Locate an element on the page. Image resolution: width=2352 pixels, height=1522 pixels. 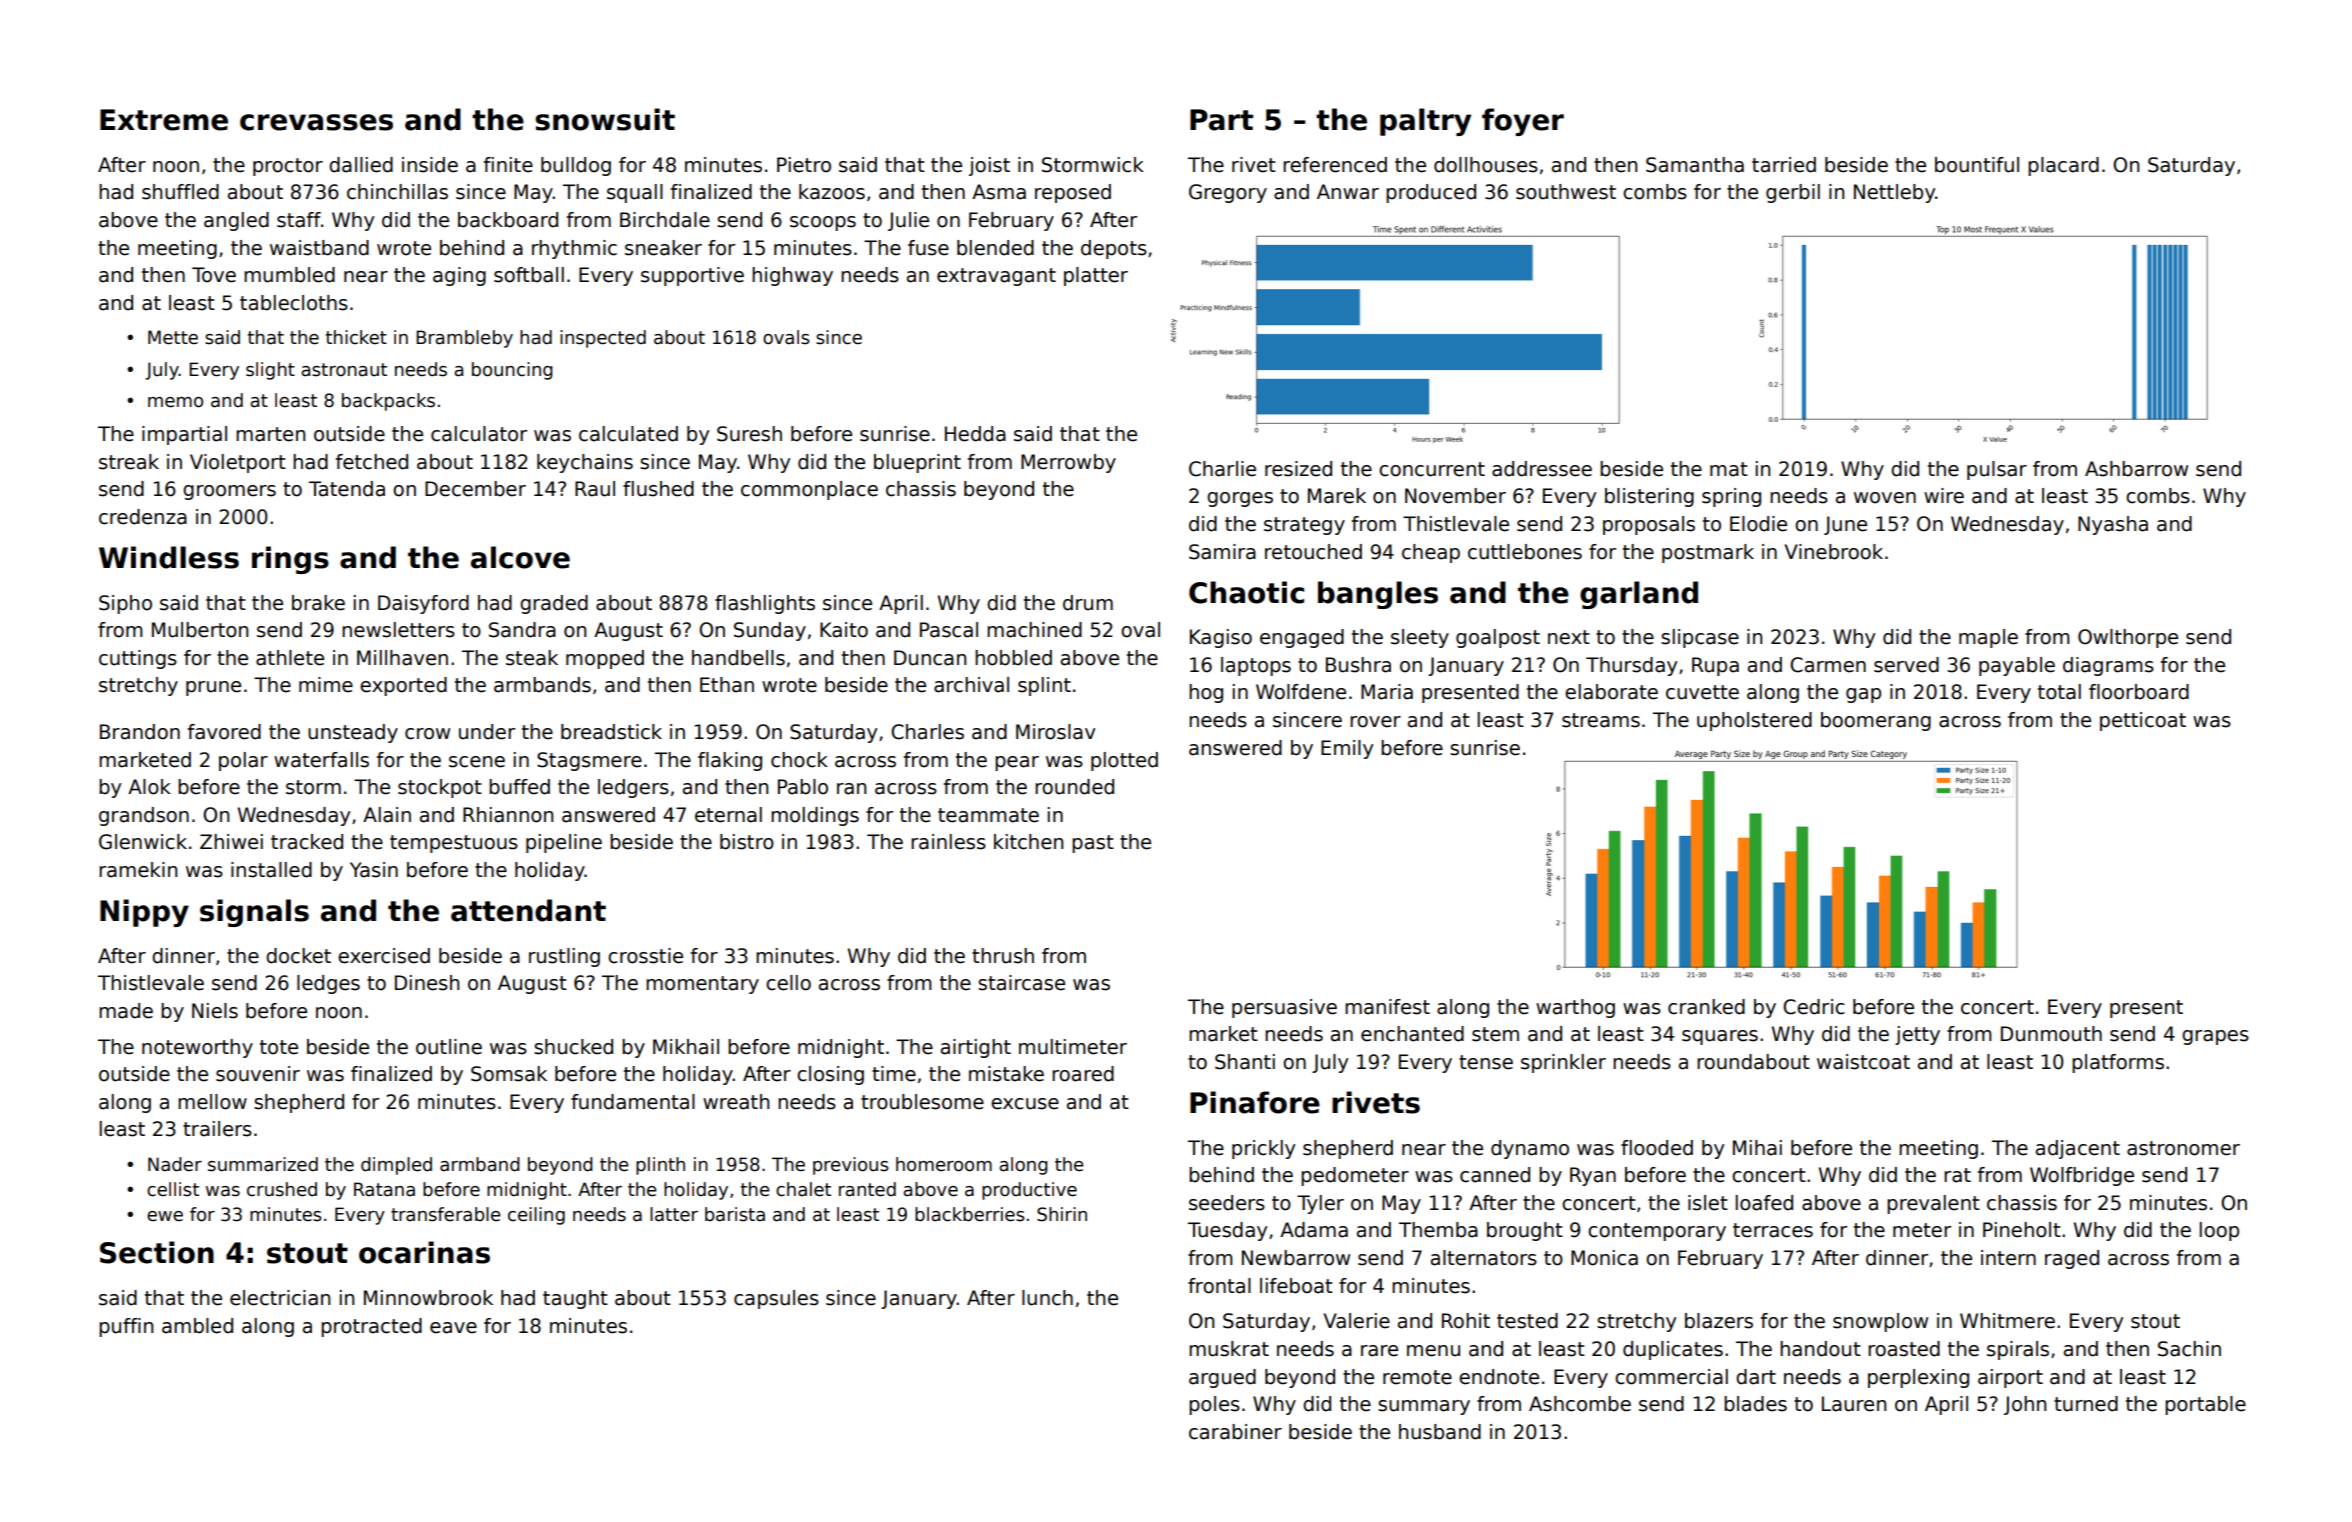
Tove is located at coordinates (214, 275).
